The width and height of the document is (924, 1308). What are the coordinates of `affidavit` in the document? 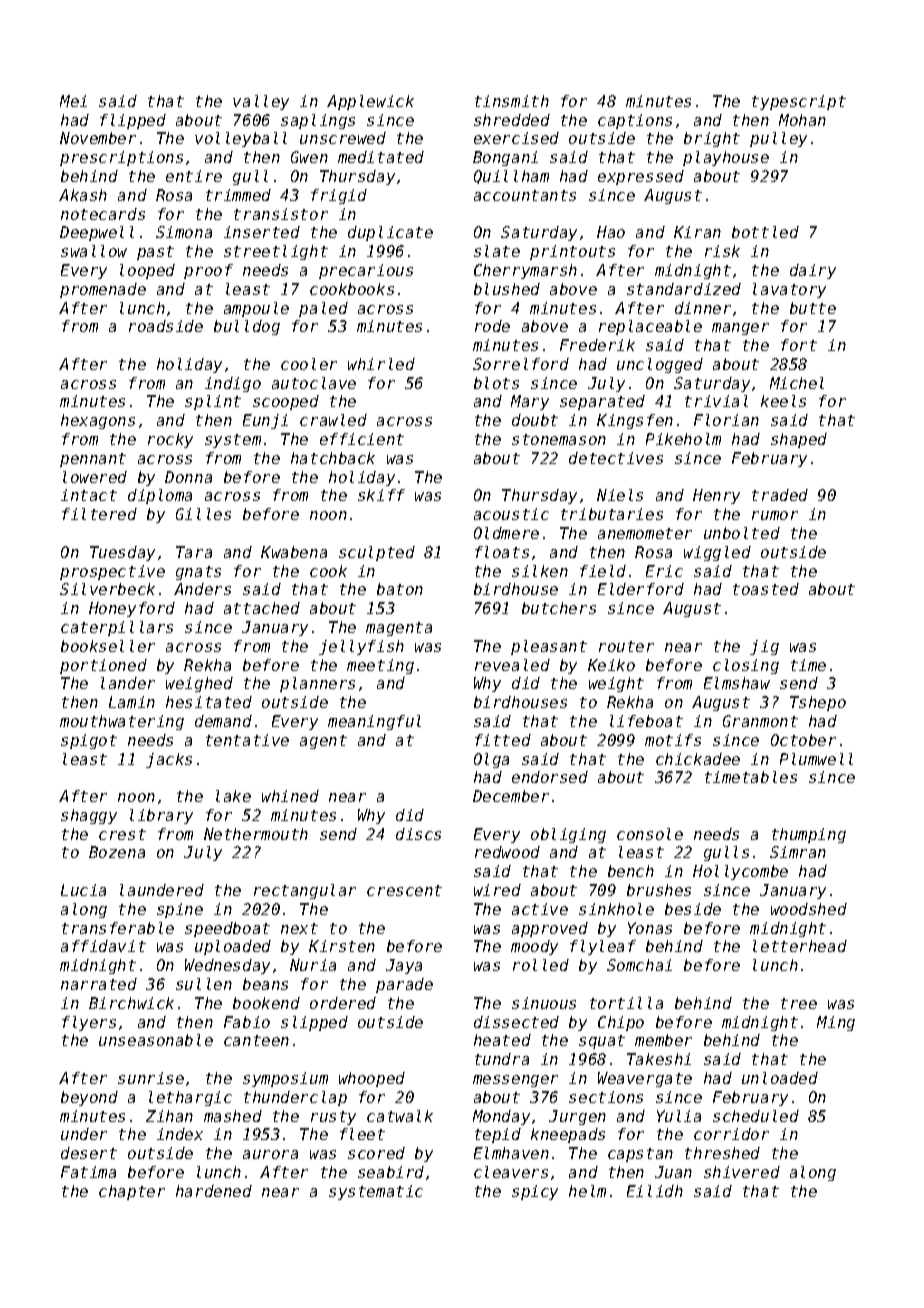 It's located at (103, 946).
